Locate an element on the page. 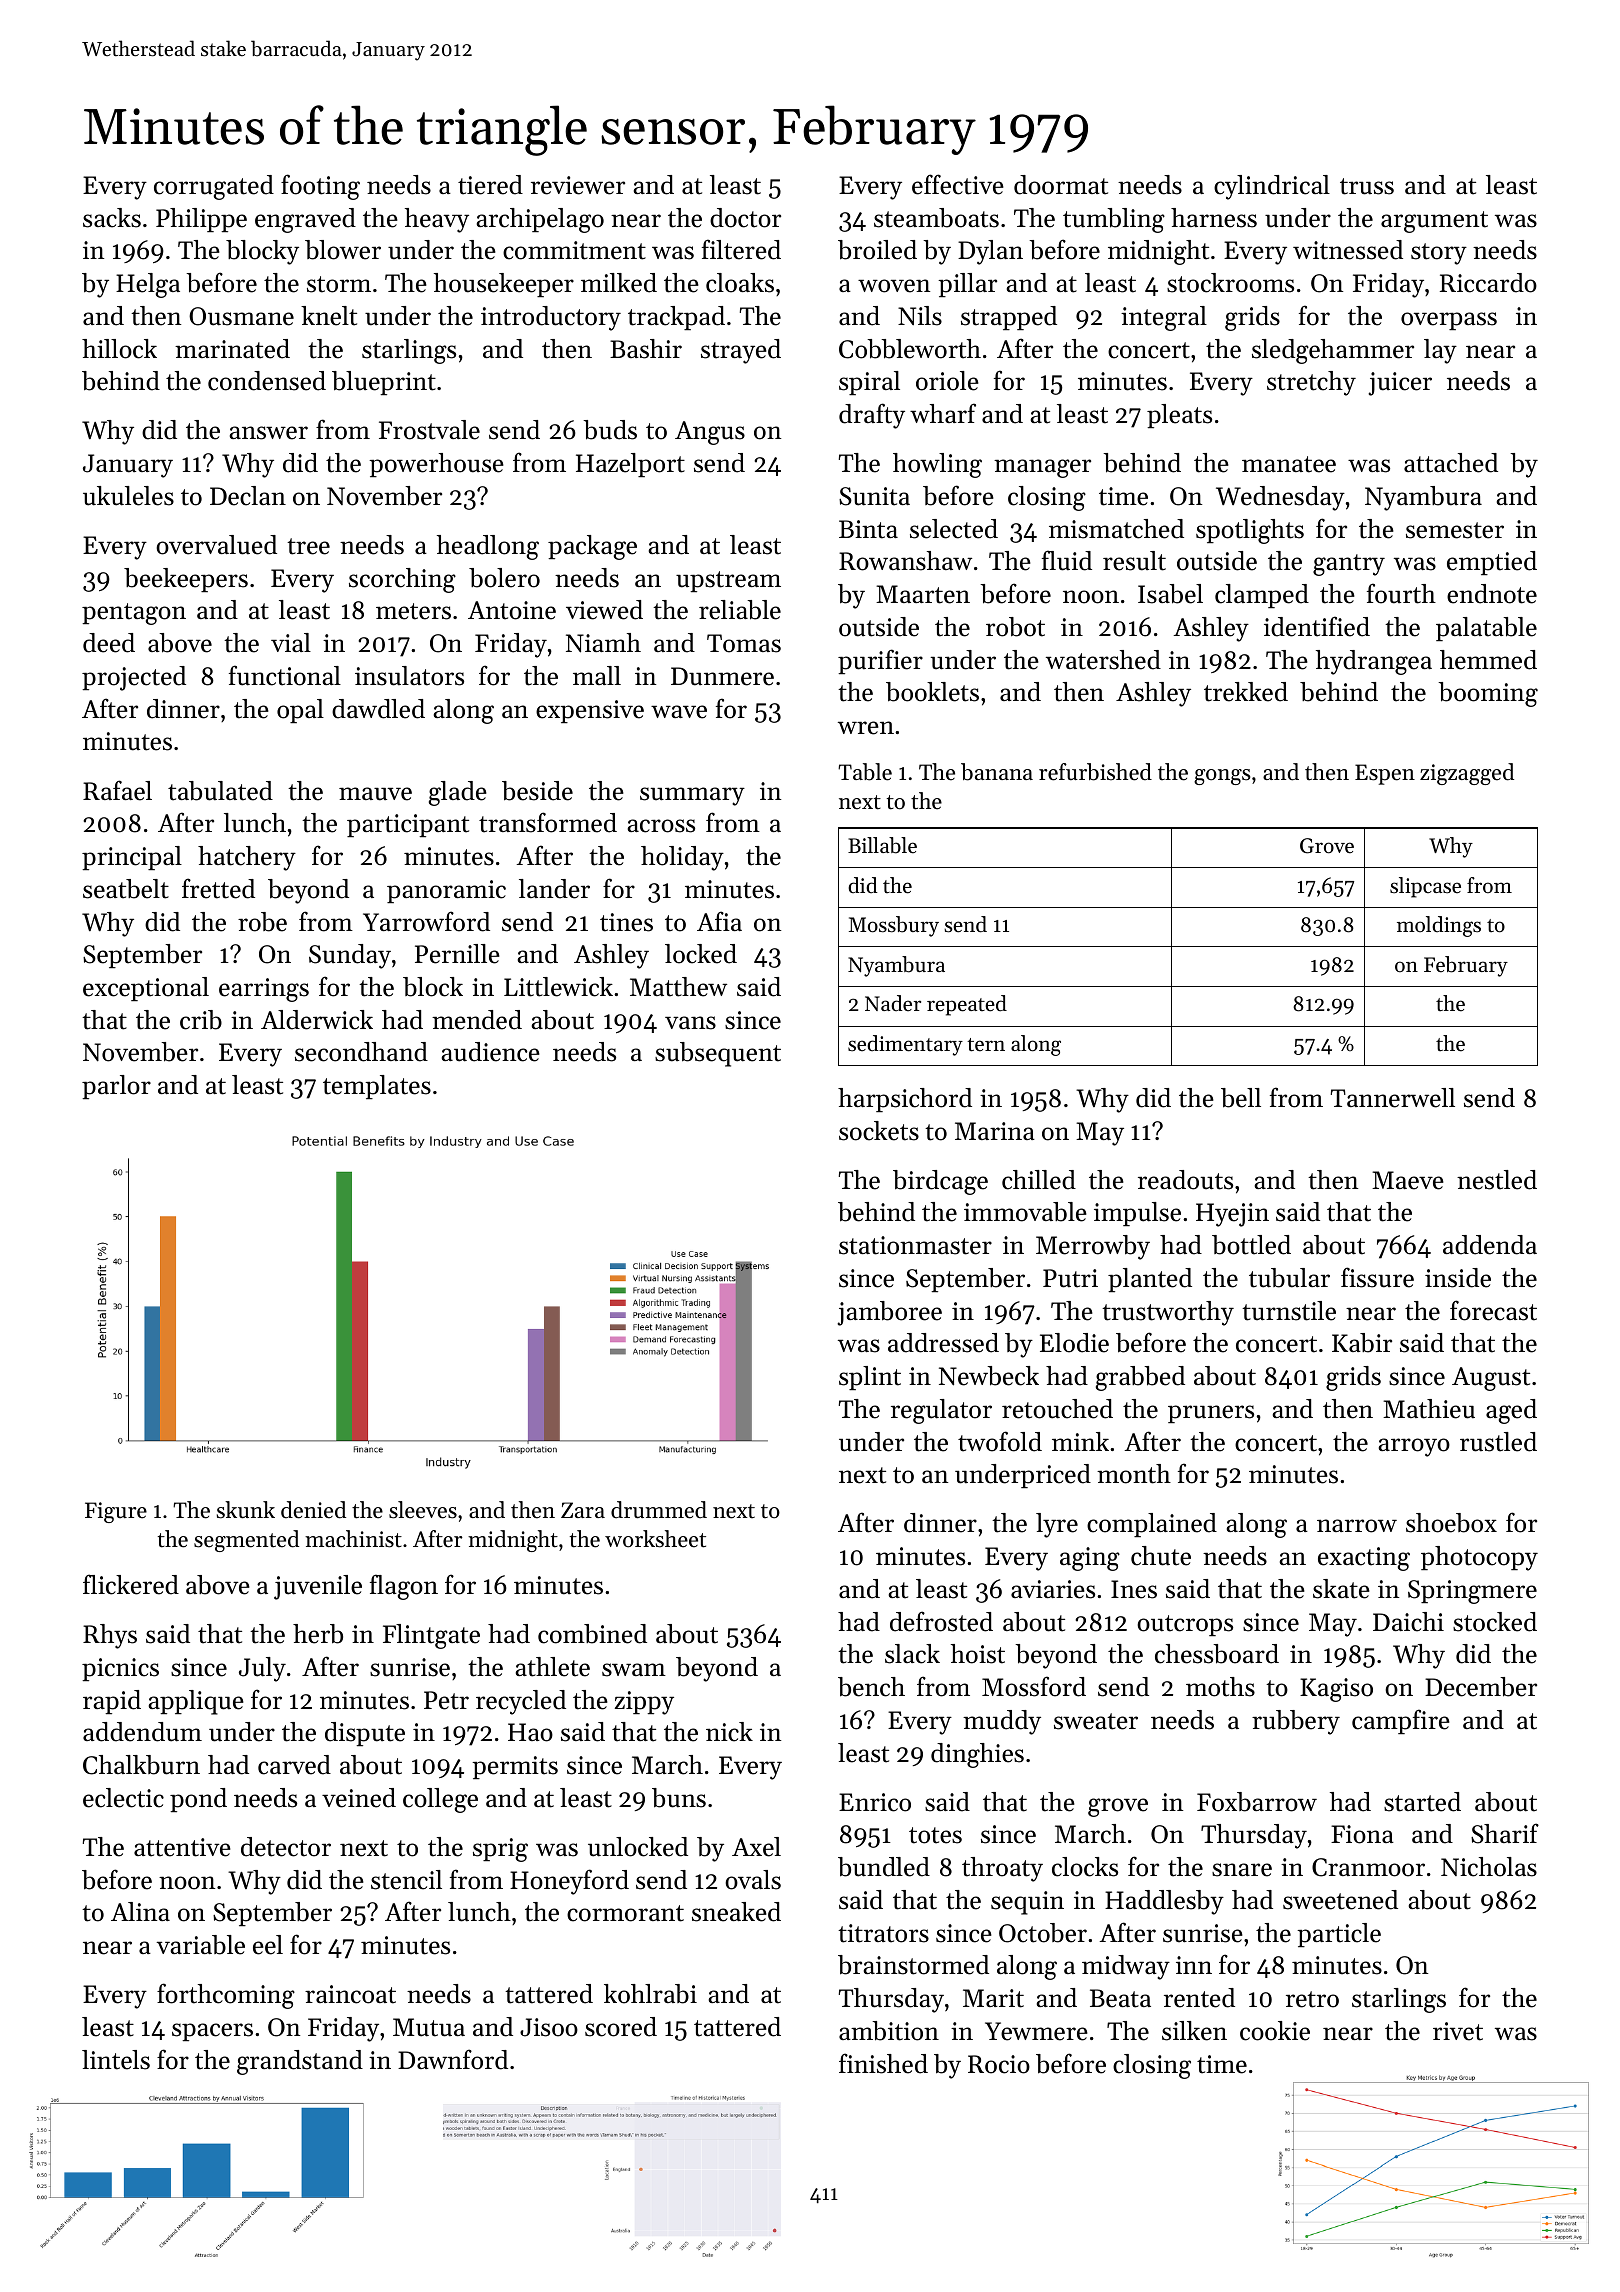  sprig is located at coordinates (500, 1850).
